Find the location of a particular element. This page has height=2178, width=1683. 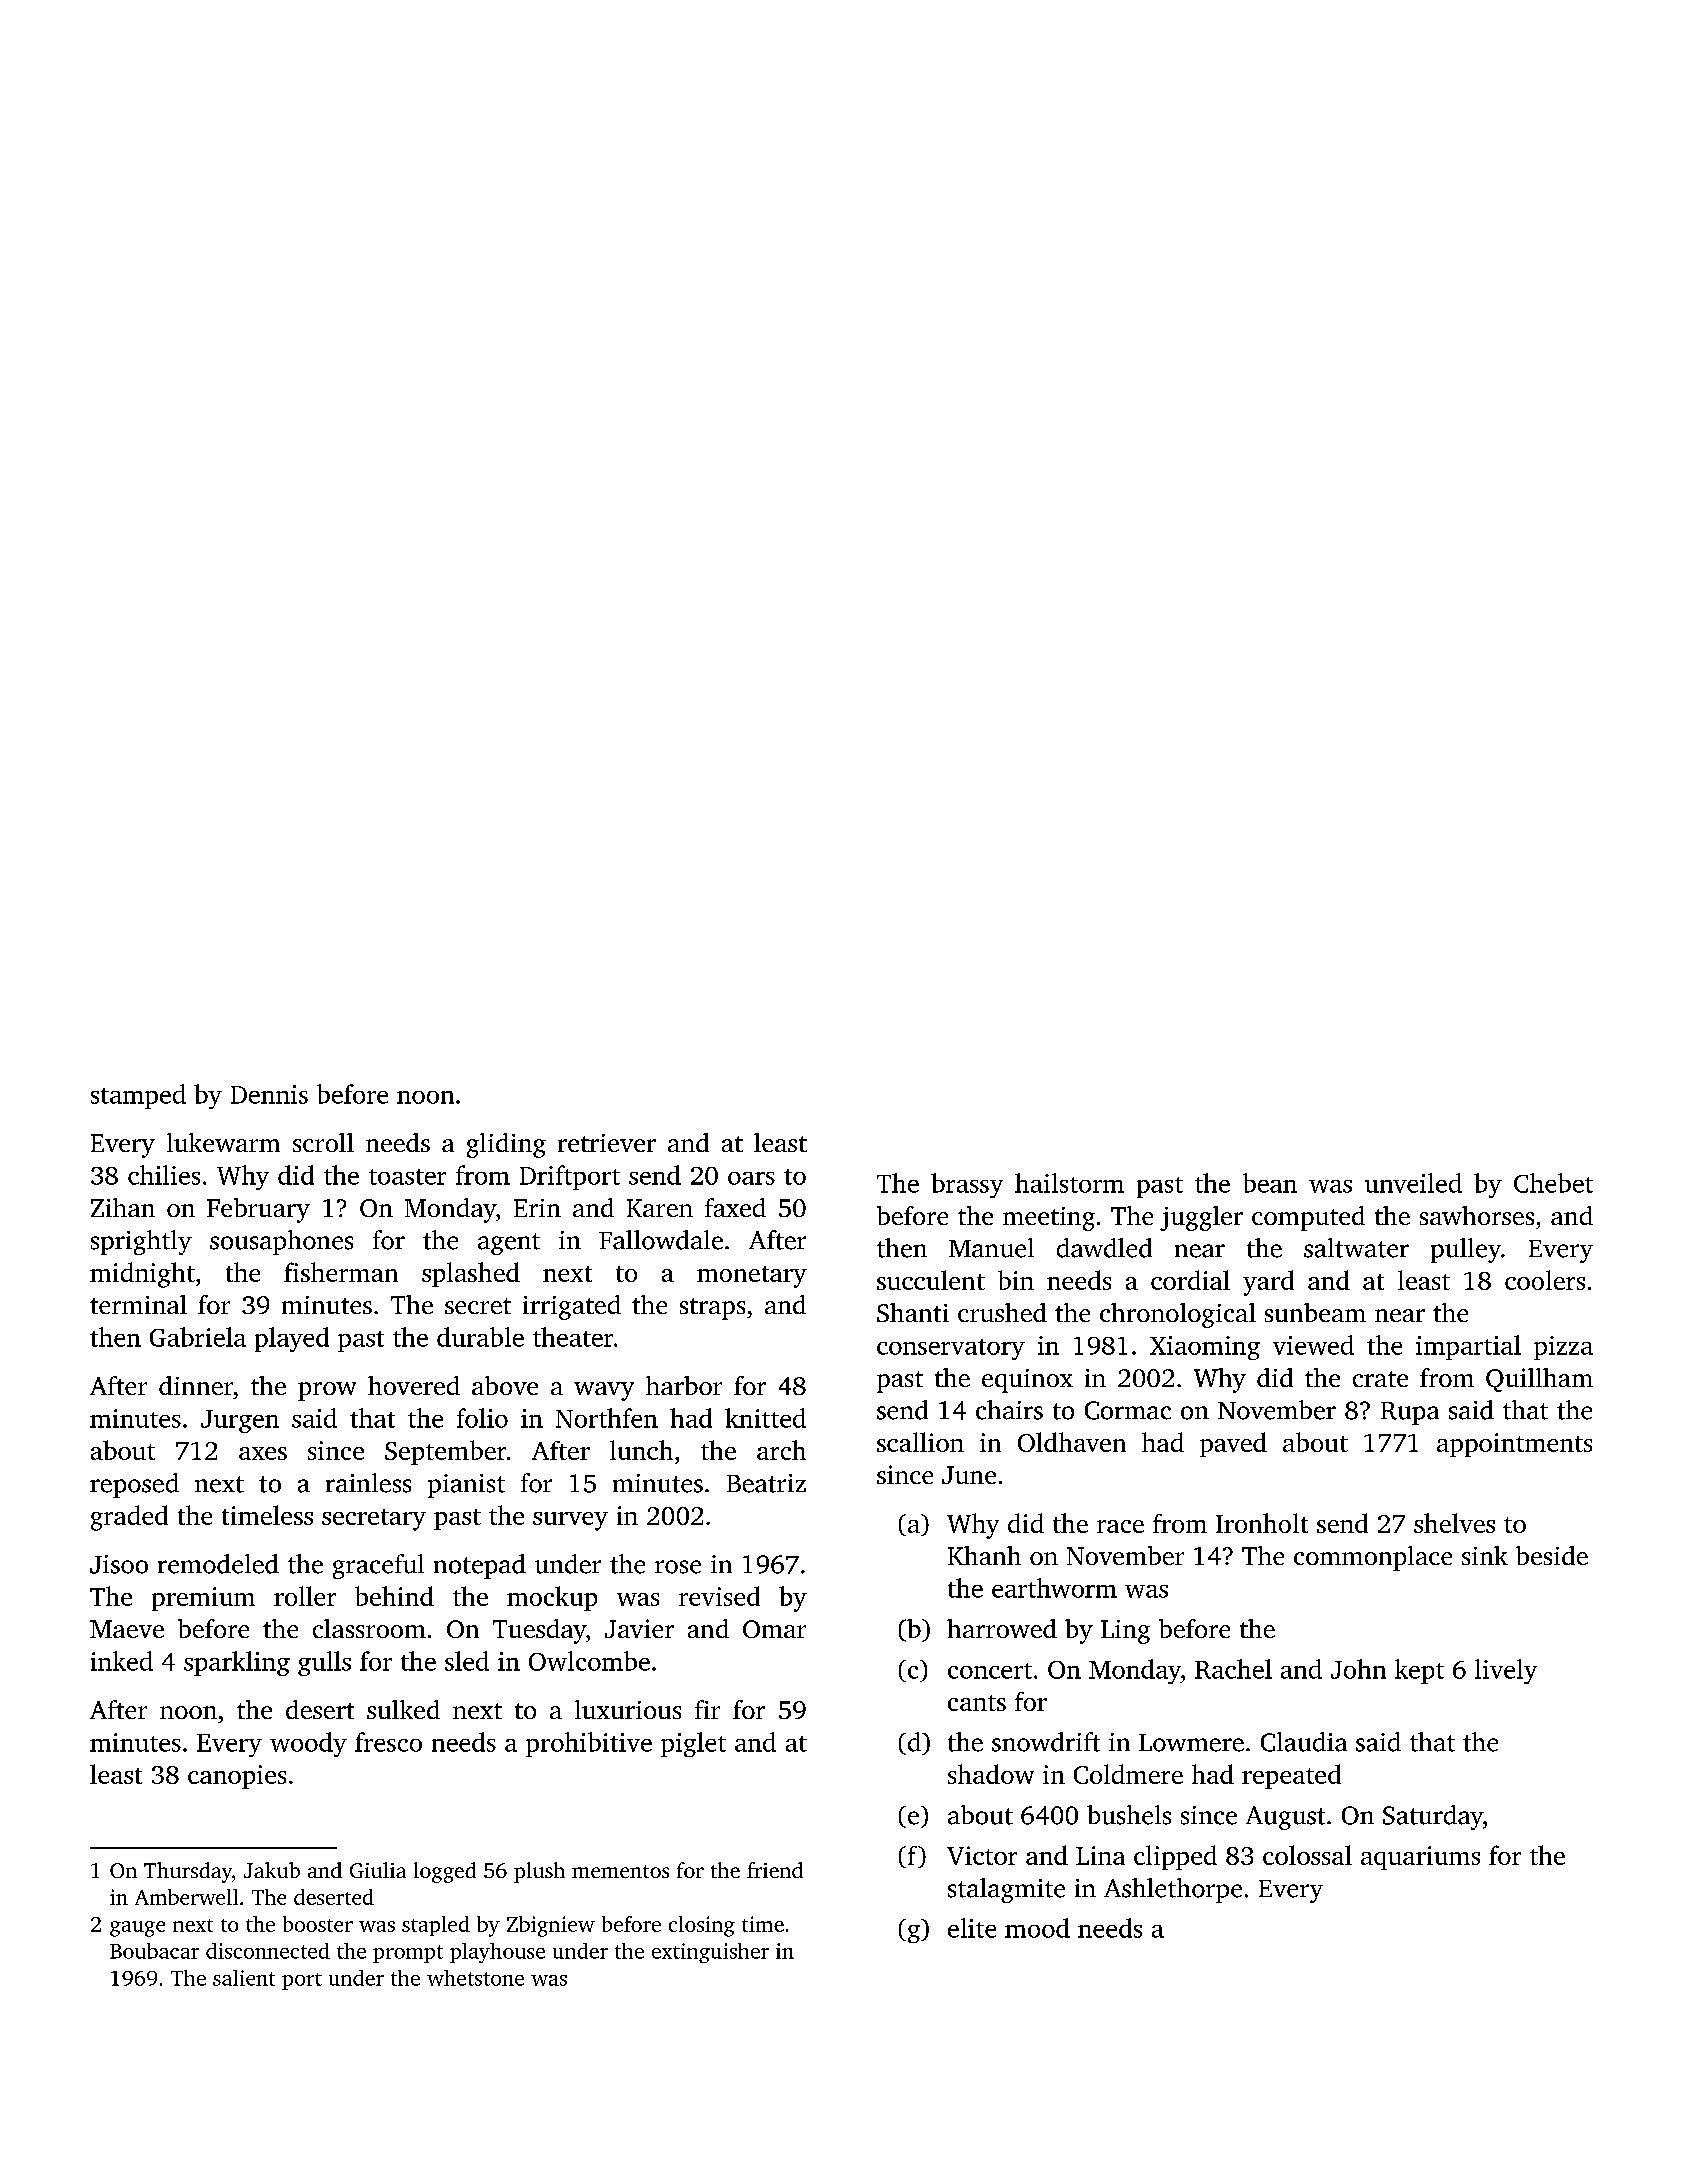

arch is located at coordinates (781, 1450).
